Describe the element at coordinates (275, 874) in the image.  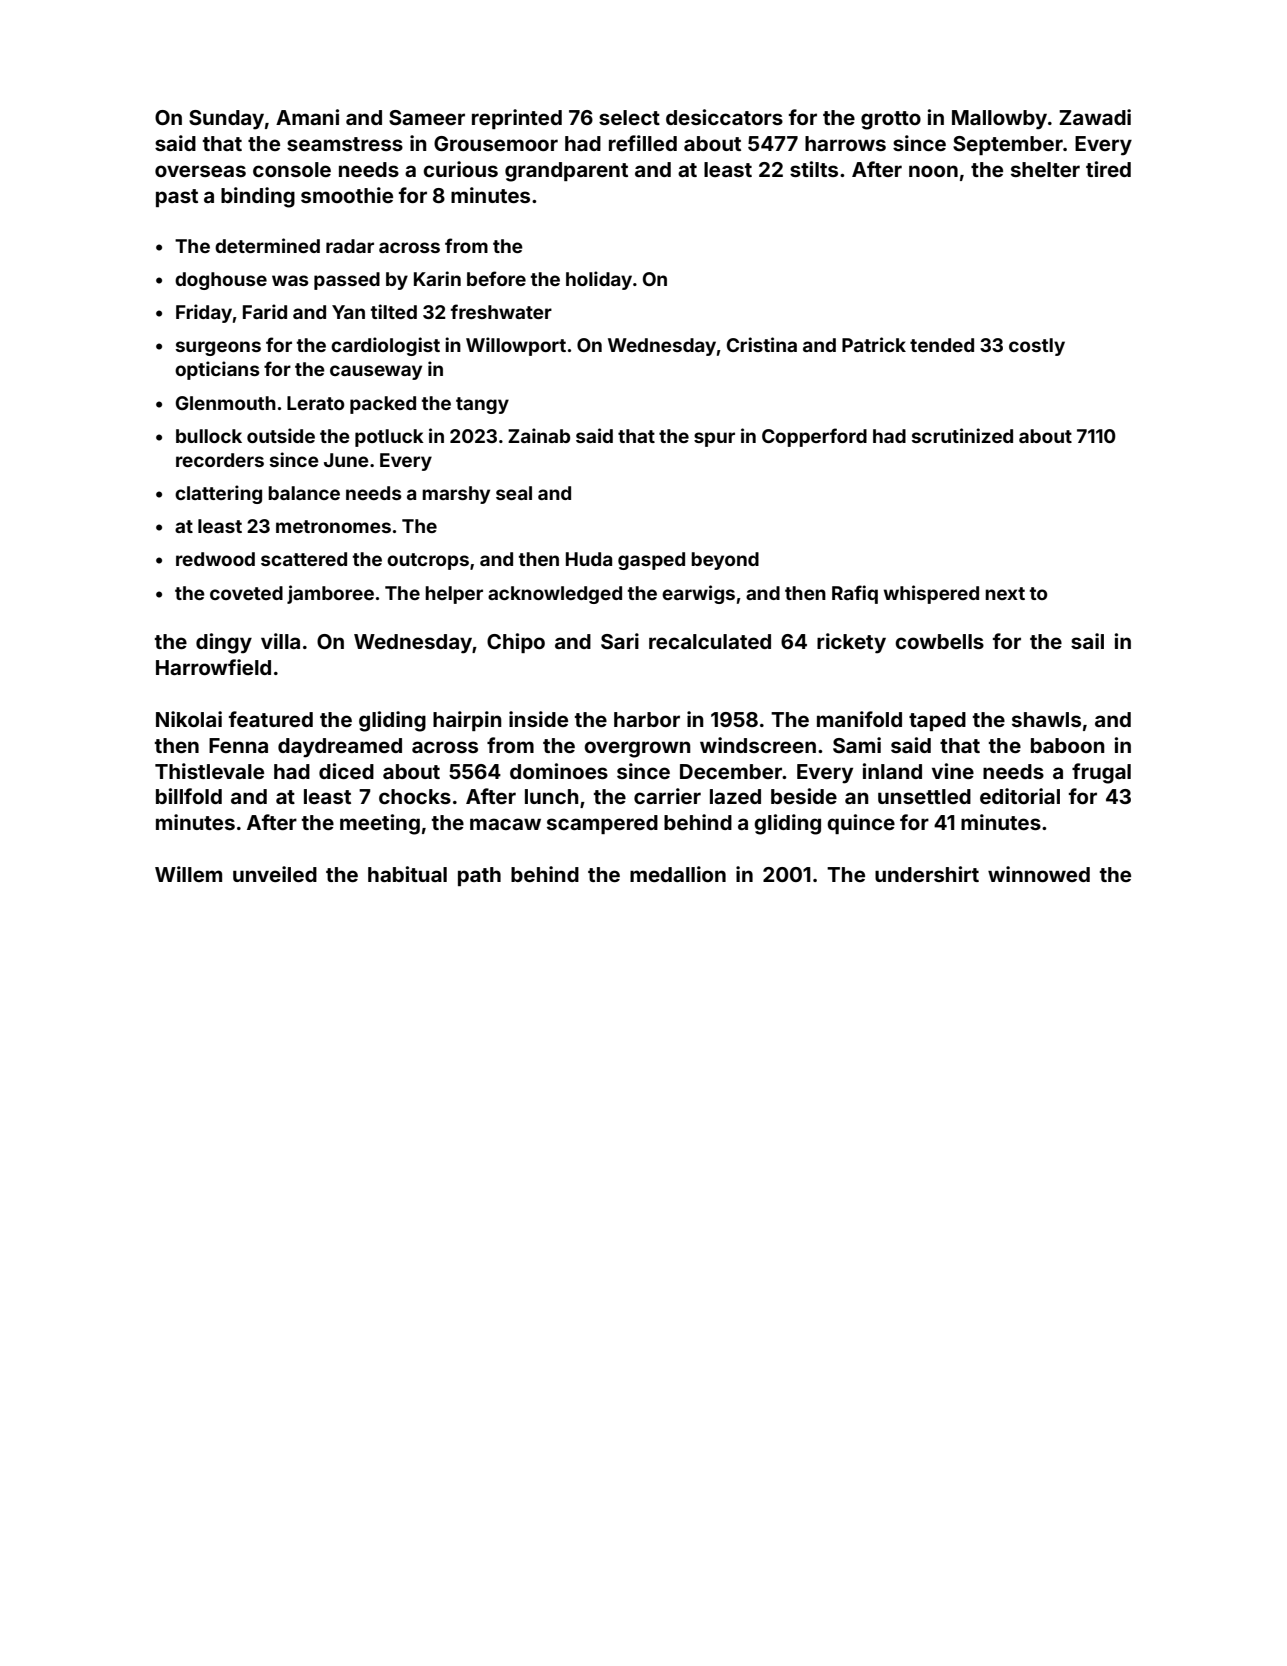
I see `unveiled` at that location.
